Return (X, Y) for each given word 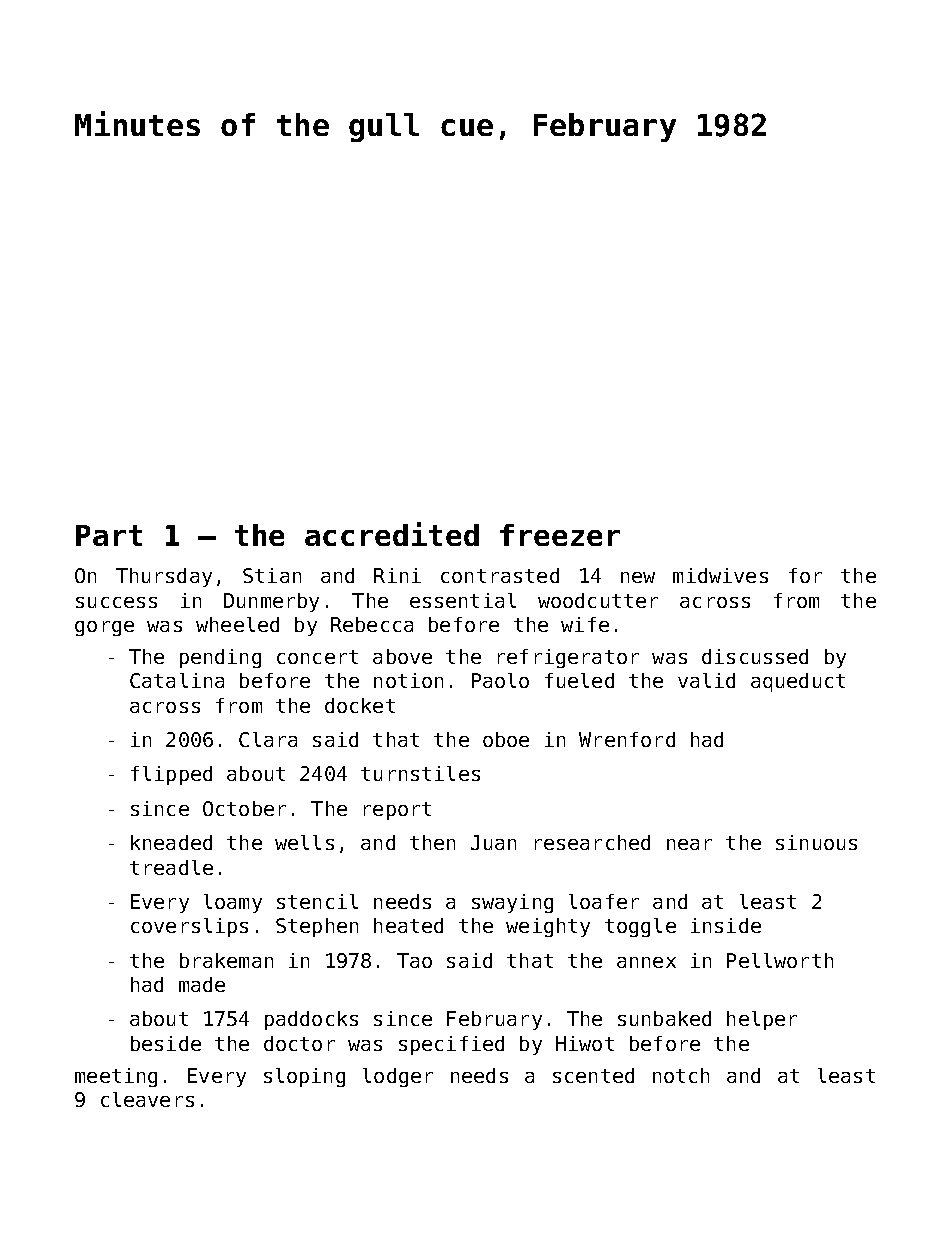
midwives (720, 575)
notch (681, 1075)
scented (593, 1075)
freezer (560, 535)
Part (109, 535)
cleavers (147, 1099)
